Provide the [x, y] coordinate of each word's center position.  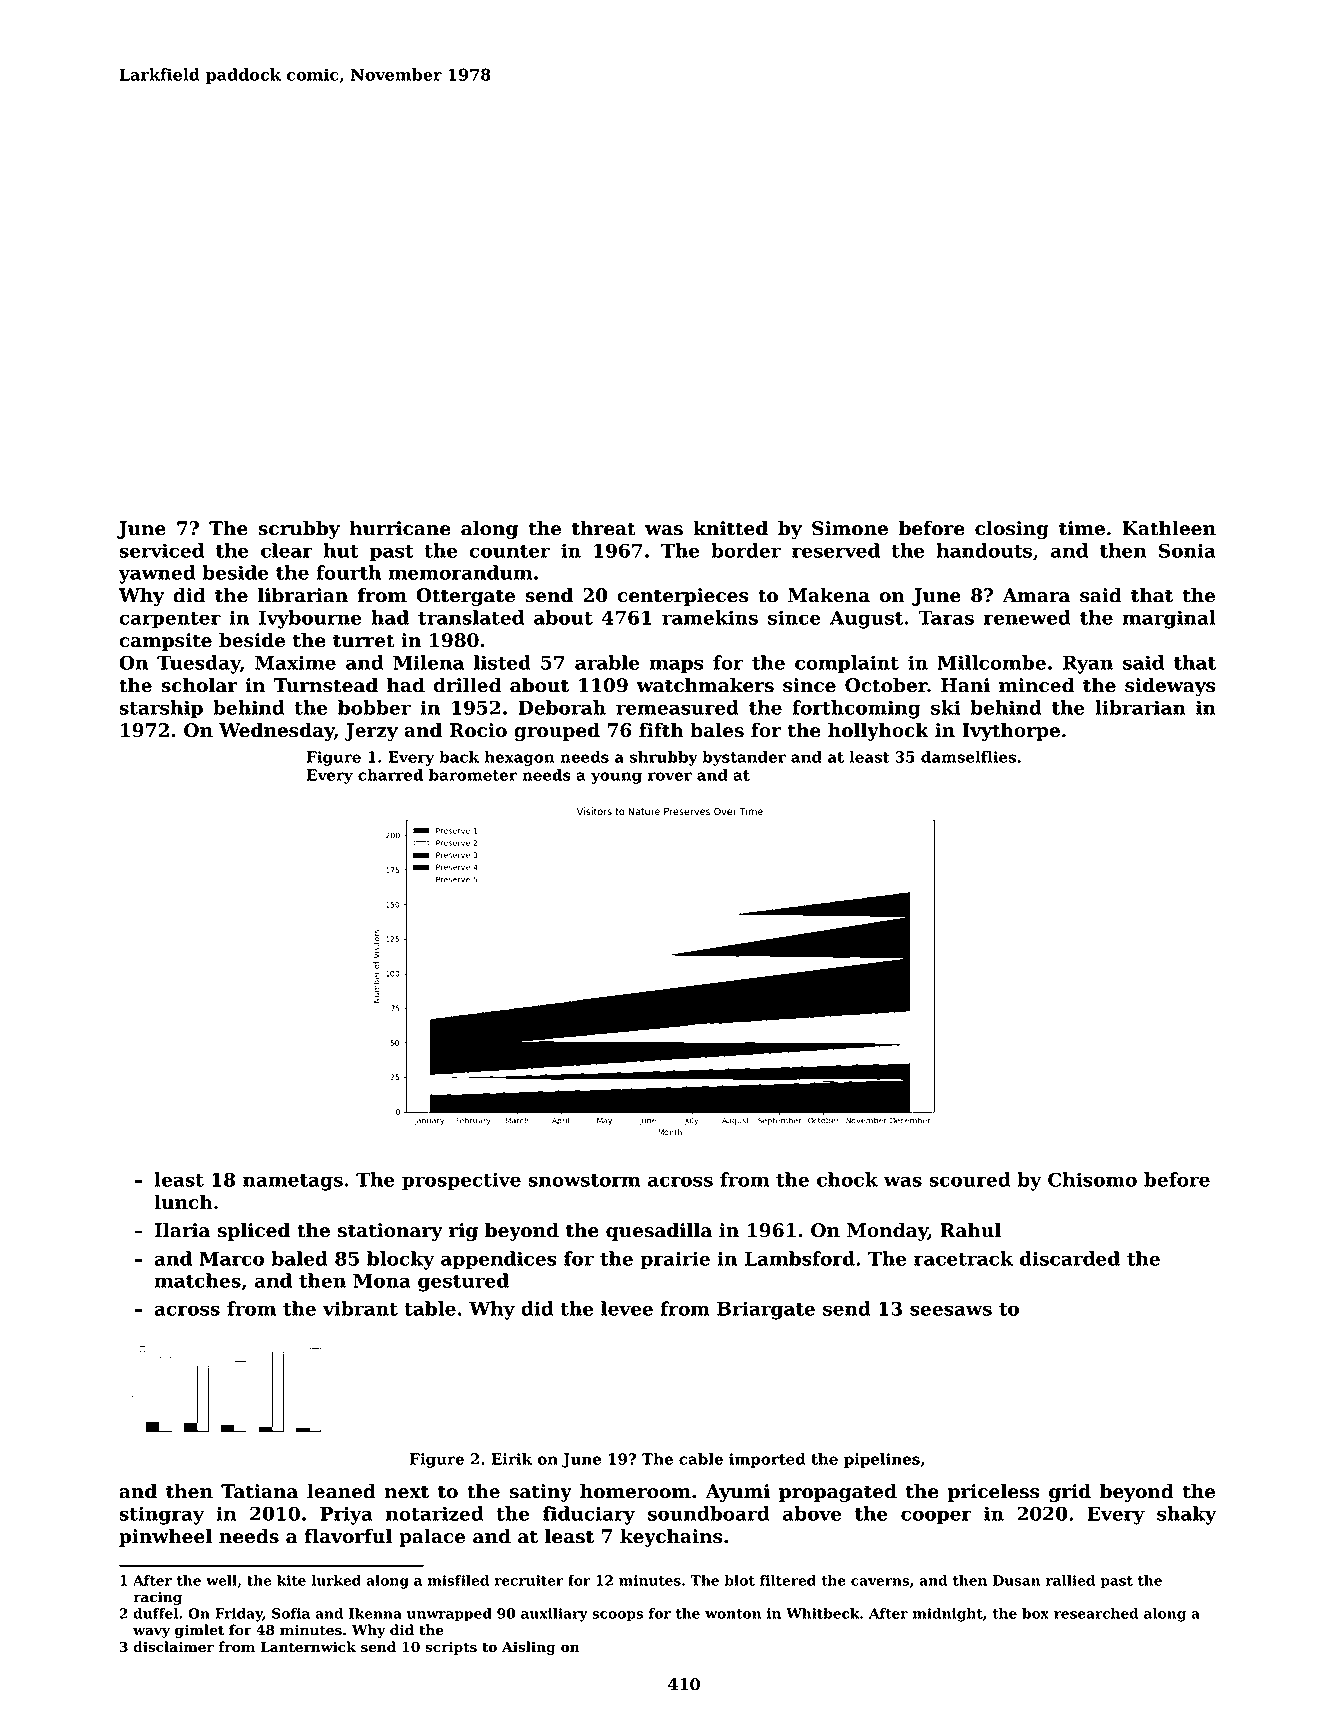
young [616, 778]
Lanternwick [308, 1647]
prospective [461, 1181]
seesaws [951, 1310]
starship [161, 709]
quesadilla [659, 1231]
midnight [948, 1615]
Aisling [529, 1648]
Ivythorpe [1011, 731]
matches [197, 1280]
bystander [744, 758]
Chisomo [1092, 1179]
